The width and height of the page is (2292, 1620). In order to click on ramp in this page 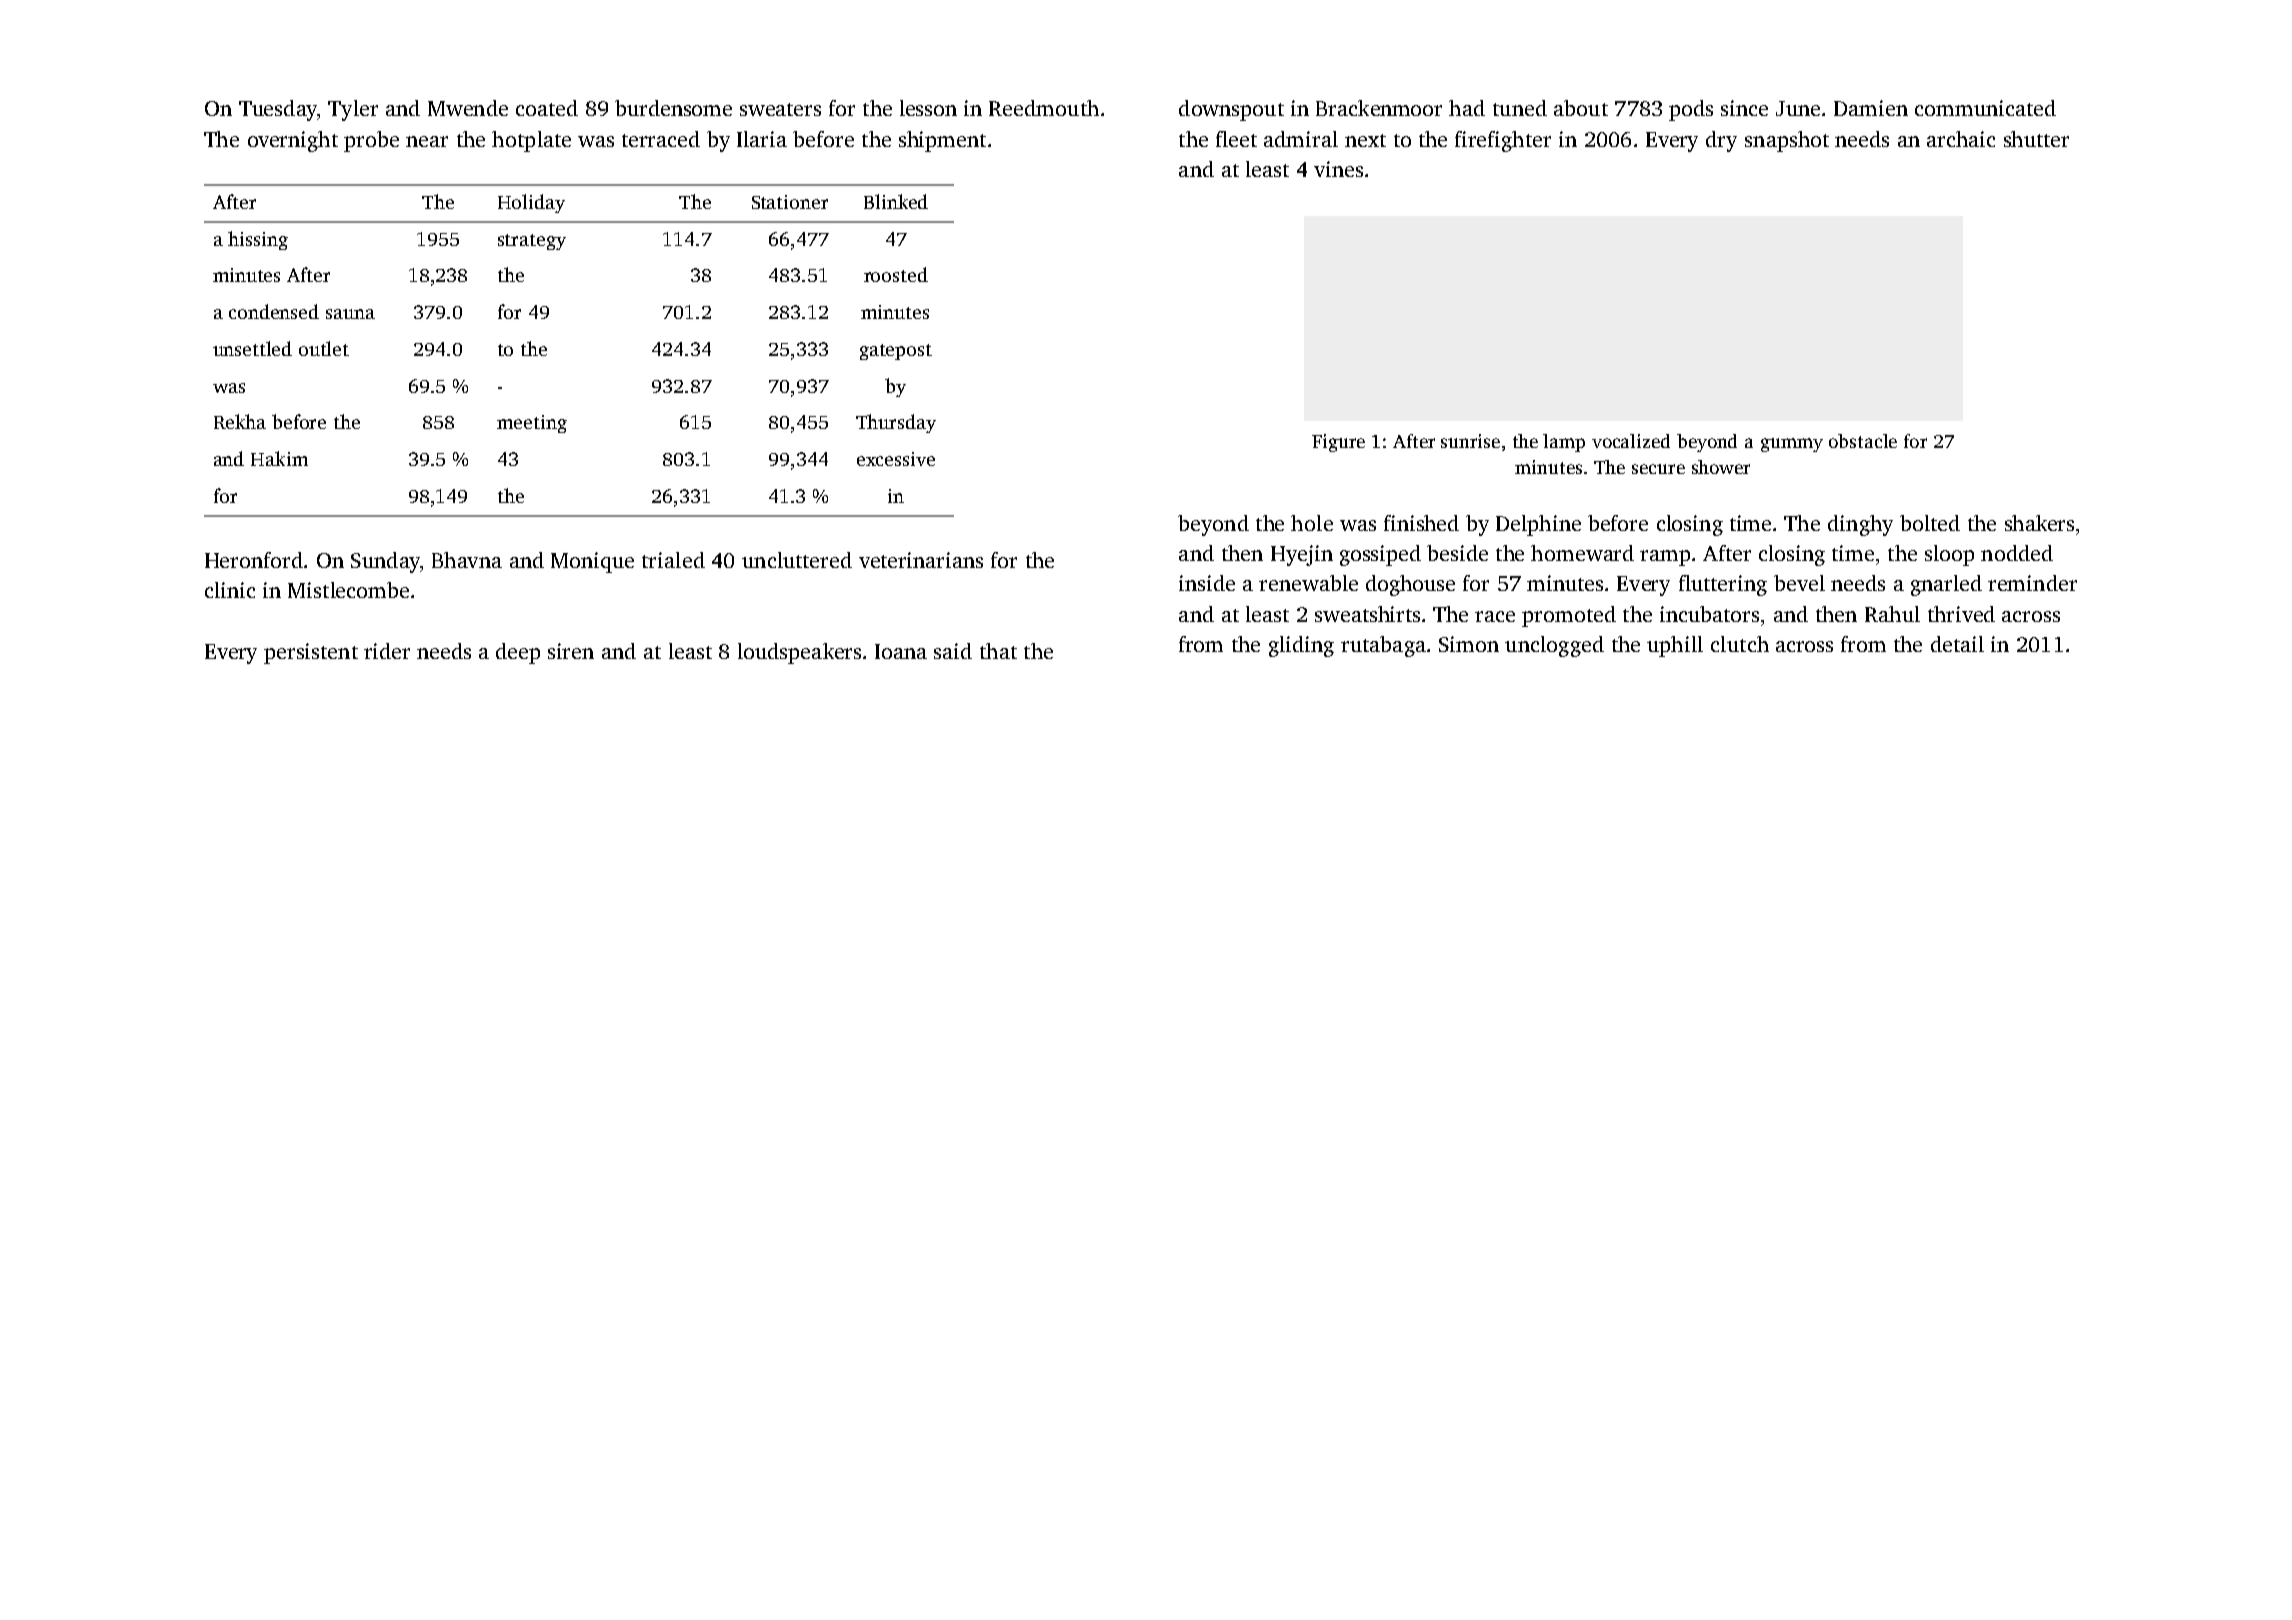, I will do `click(1665, 558)`.
